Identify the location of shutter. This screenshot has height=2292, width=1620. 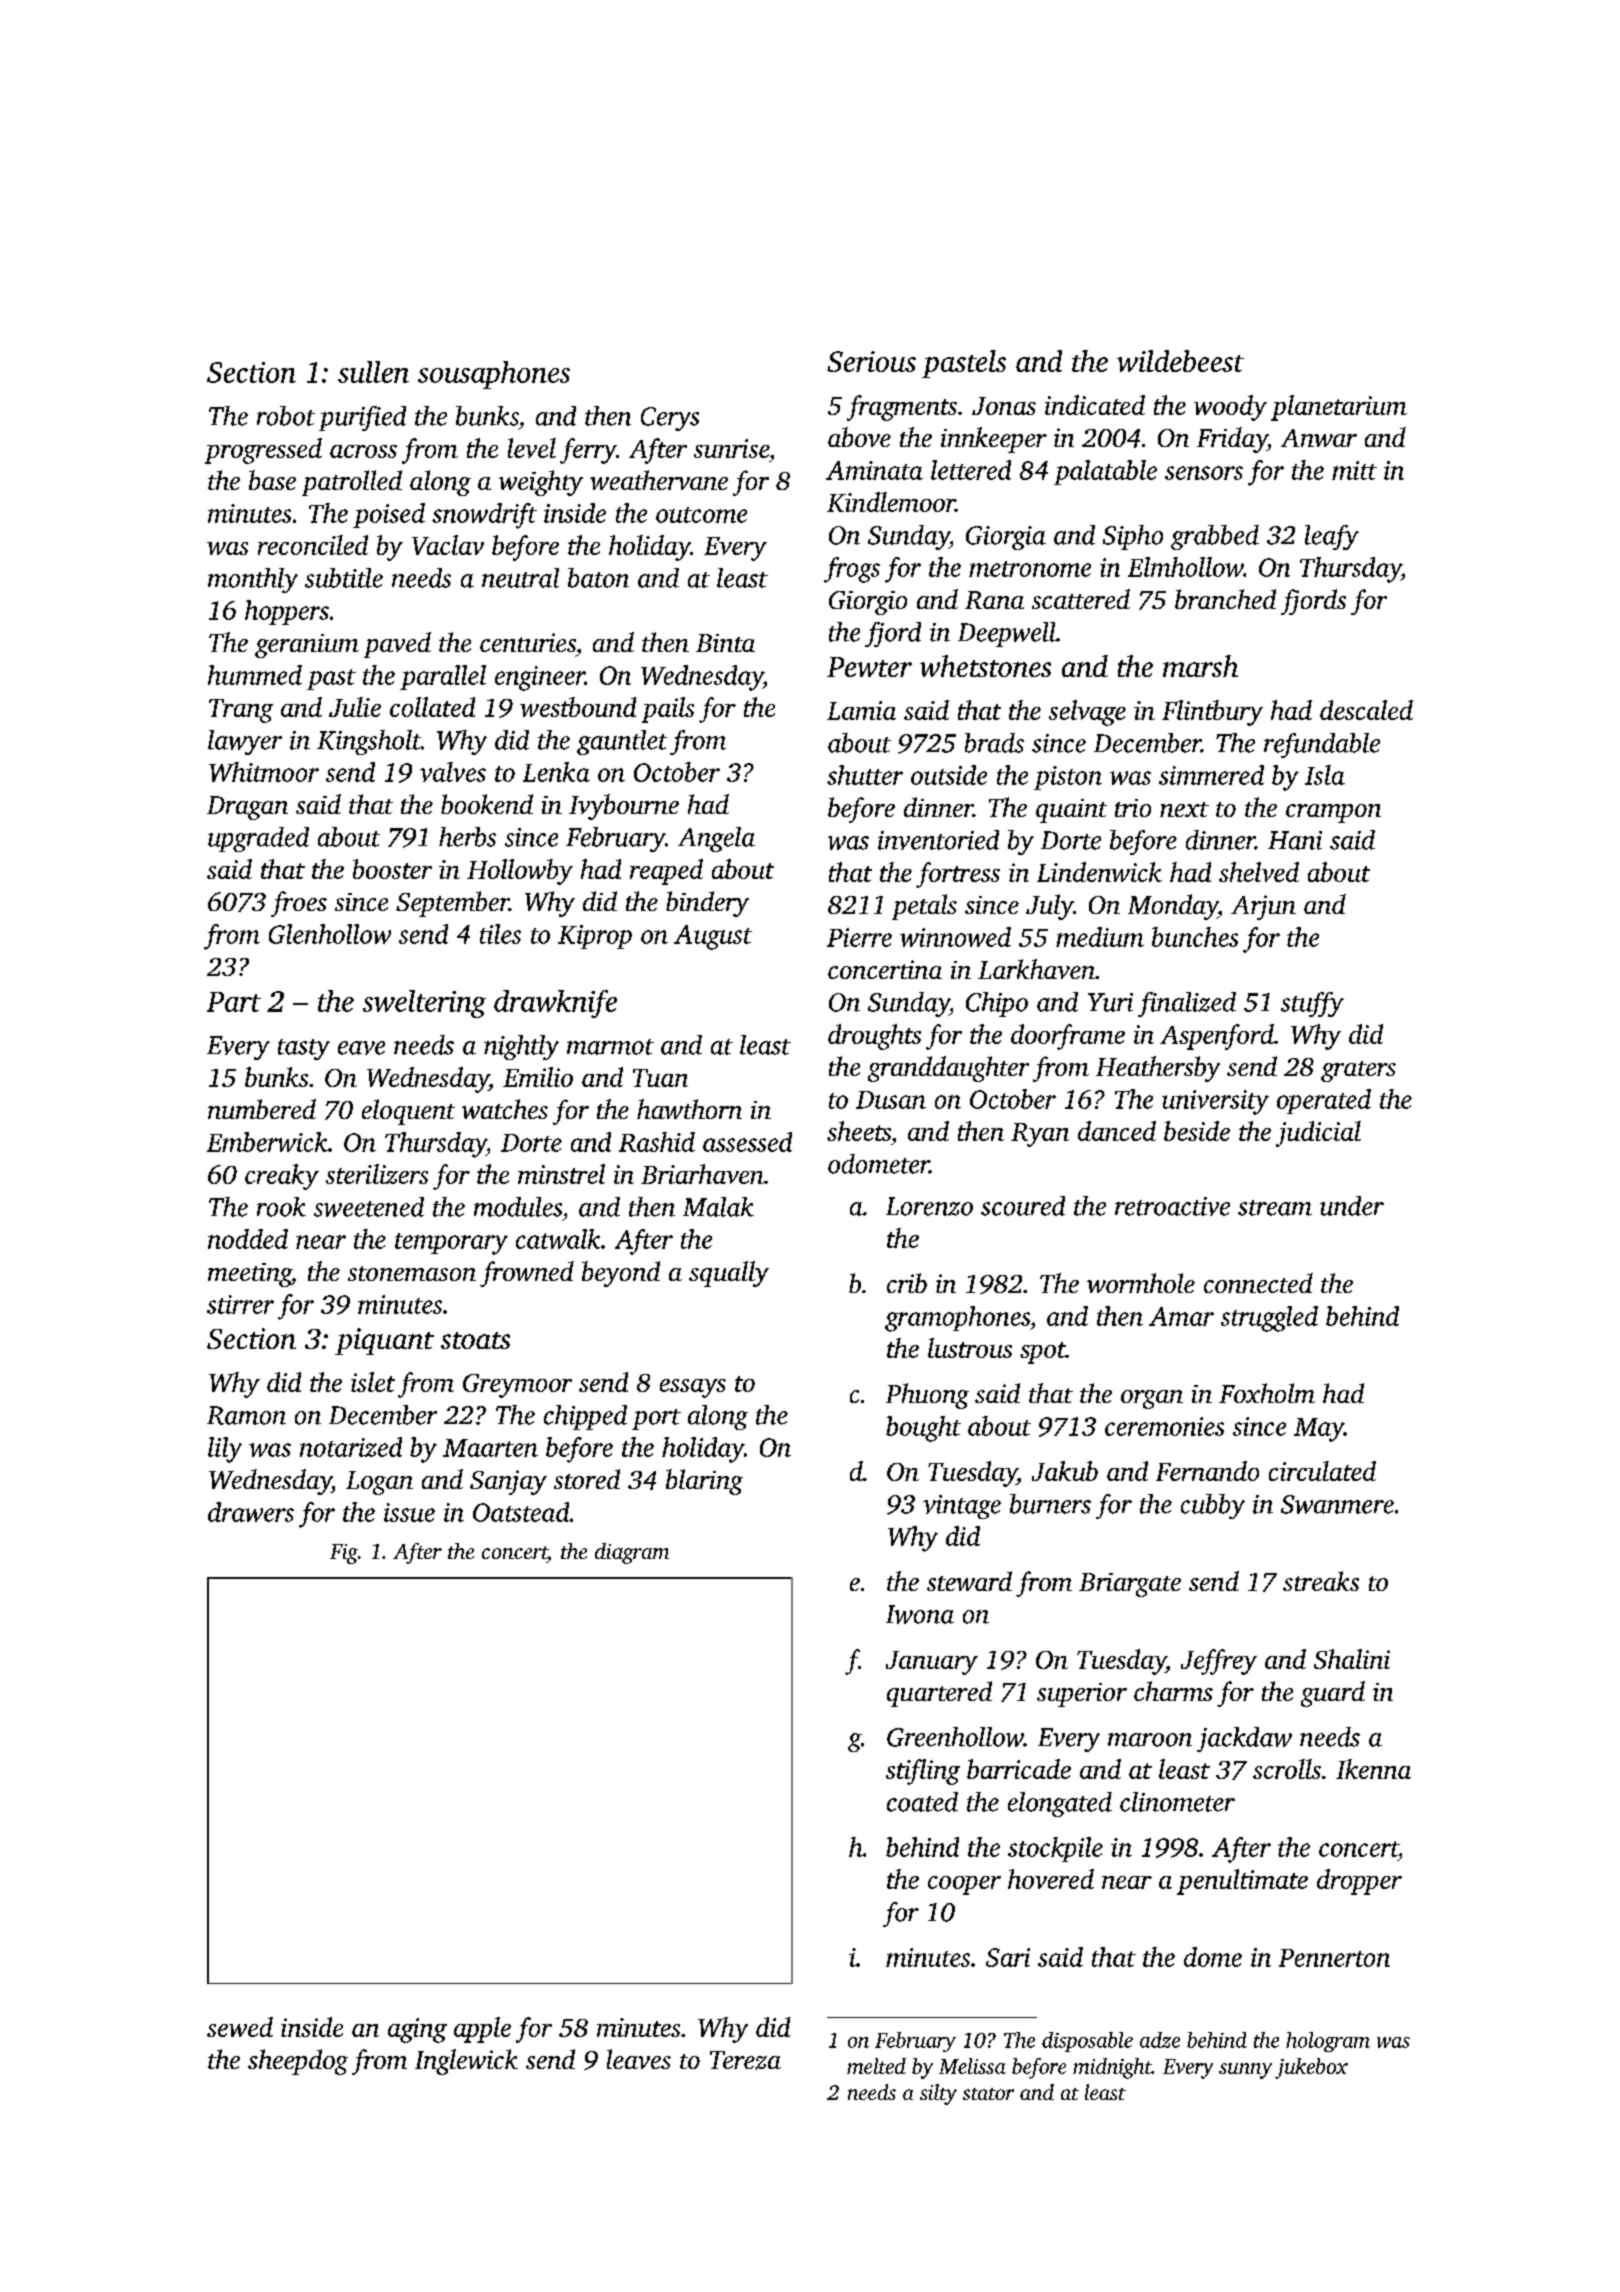
(865, 775).
